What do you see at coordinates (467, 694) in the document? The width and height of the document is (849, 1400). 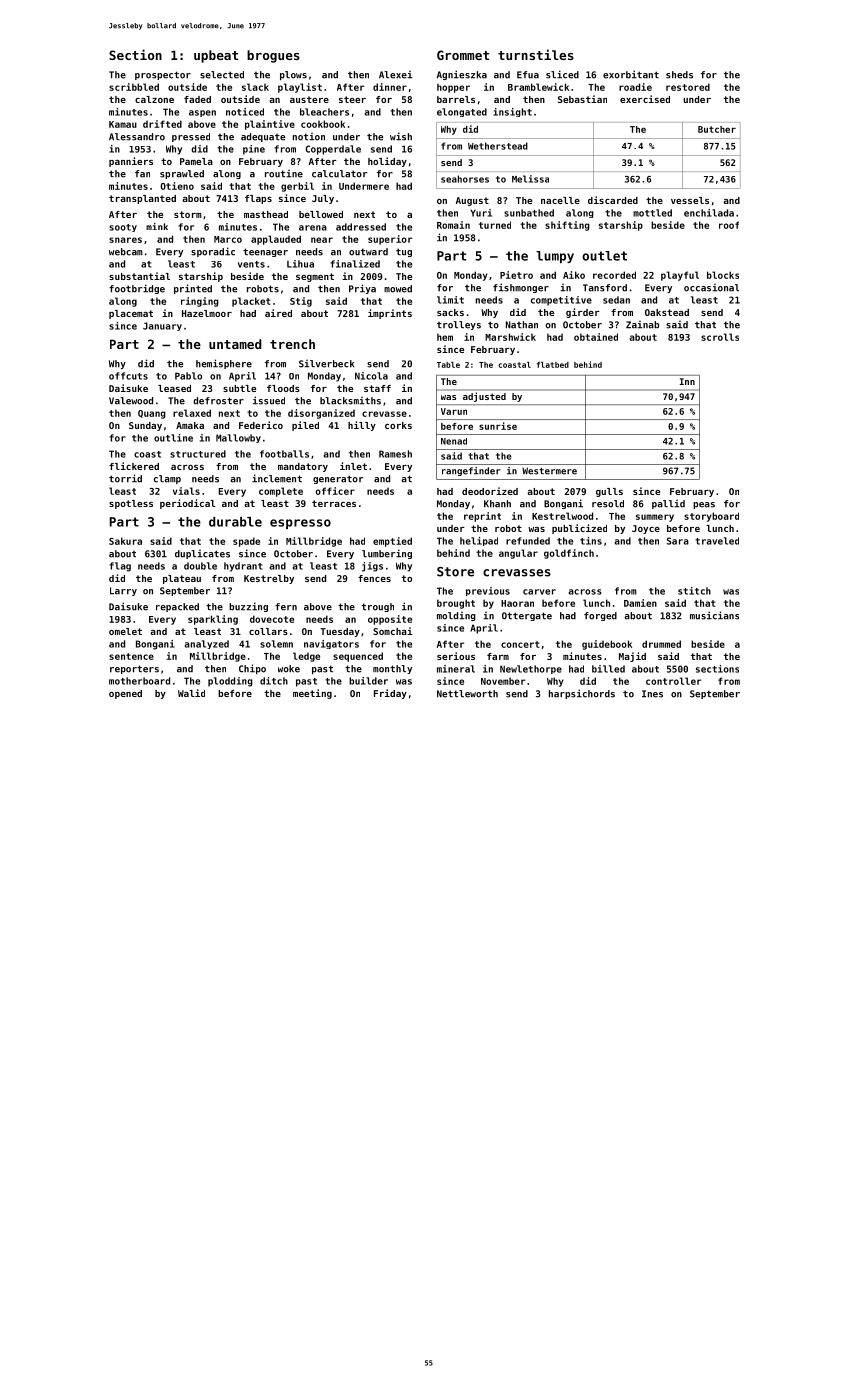 I see `Nettleworth` at bounding box center [467, 694].
